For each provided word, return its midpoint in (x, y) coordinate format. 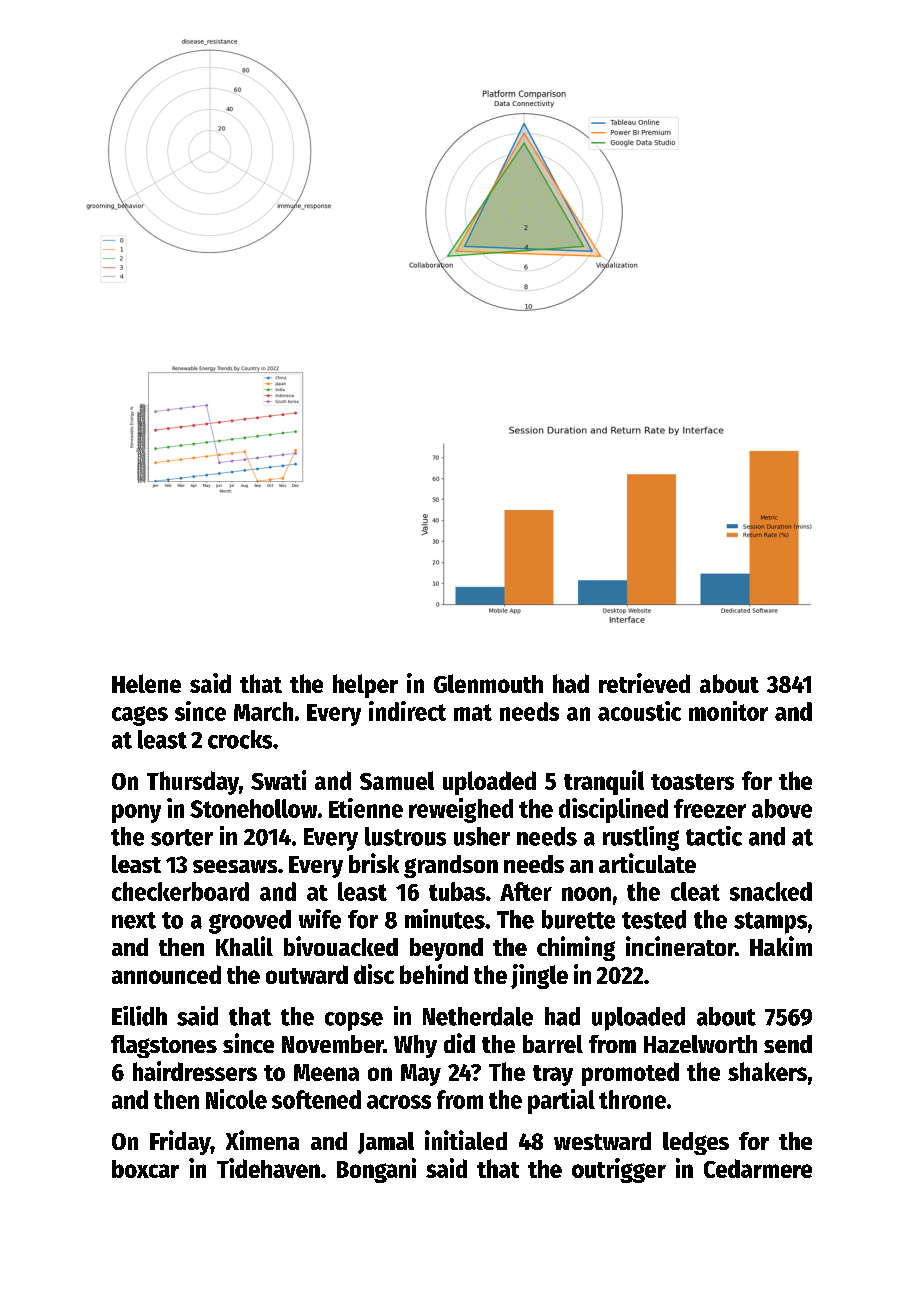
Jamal (386, 1143)
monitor (728, 711)
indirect (407, 711)
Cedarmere (758, 1168)
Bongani (376, 1170)
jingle (539, 976)
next (134, 920)
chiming (576, 948)
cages (140, 716)
